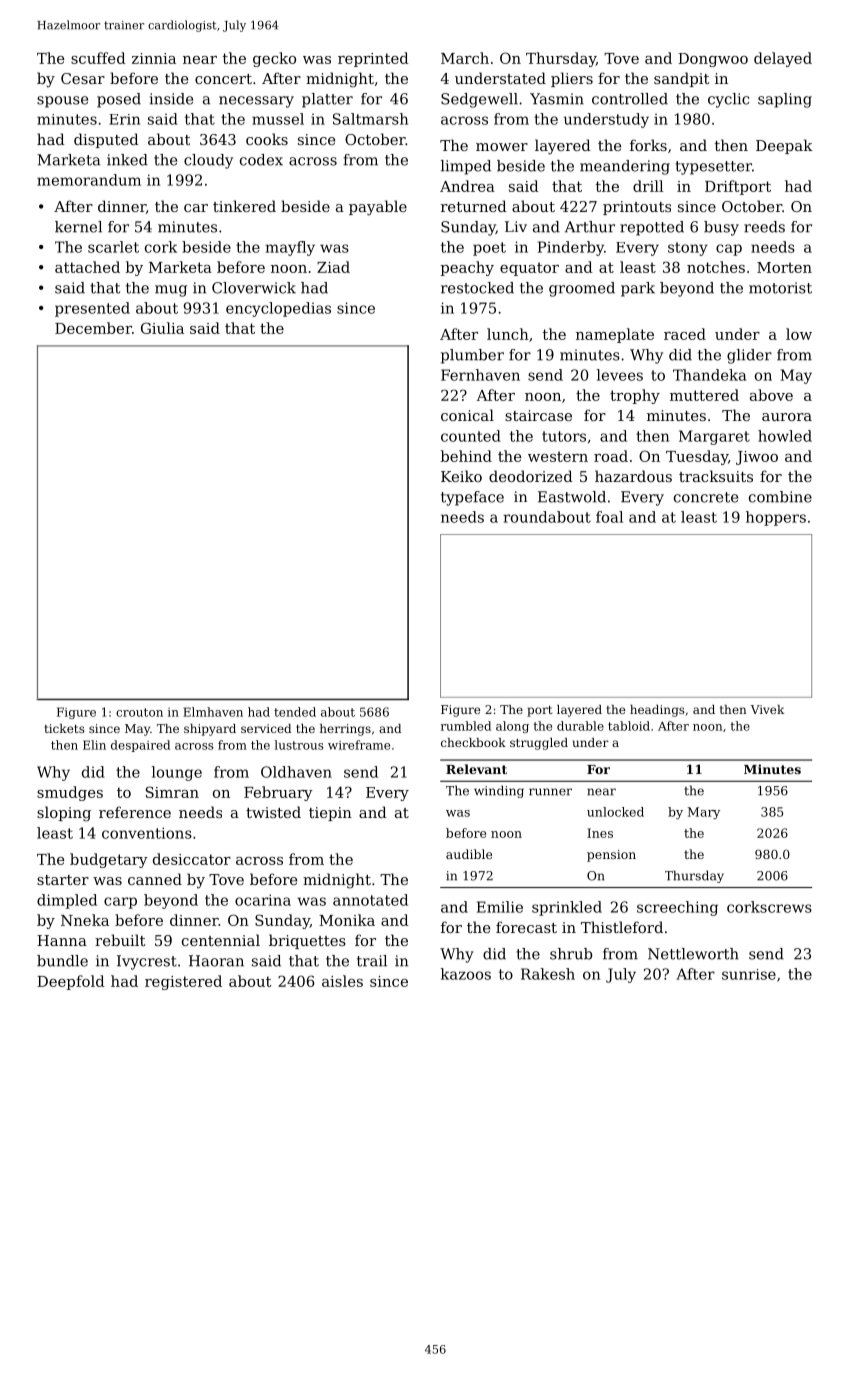 The image size is (849, 1400). I want to click on Dongwoo, so click(713, 60).
